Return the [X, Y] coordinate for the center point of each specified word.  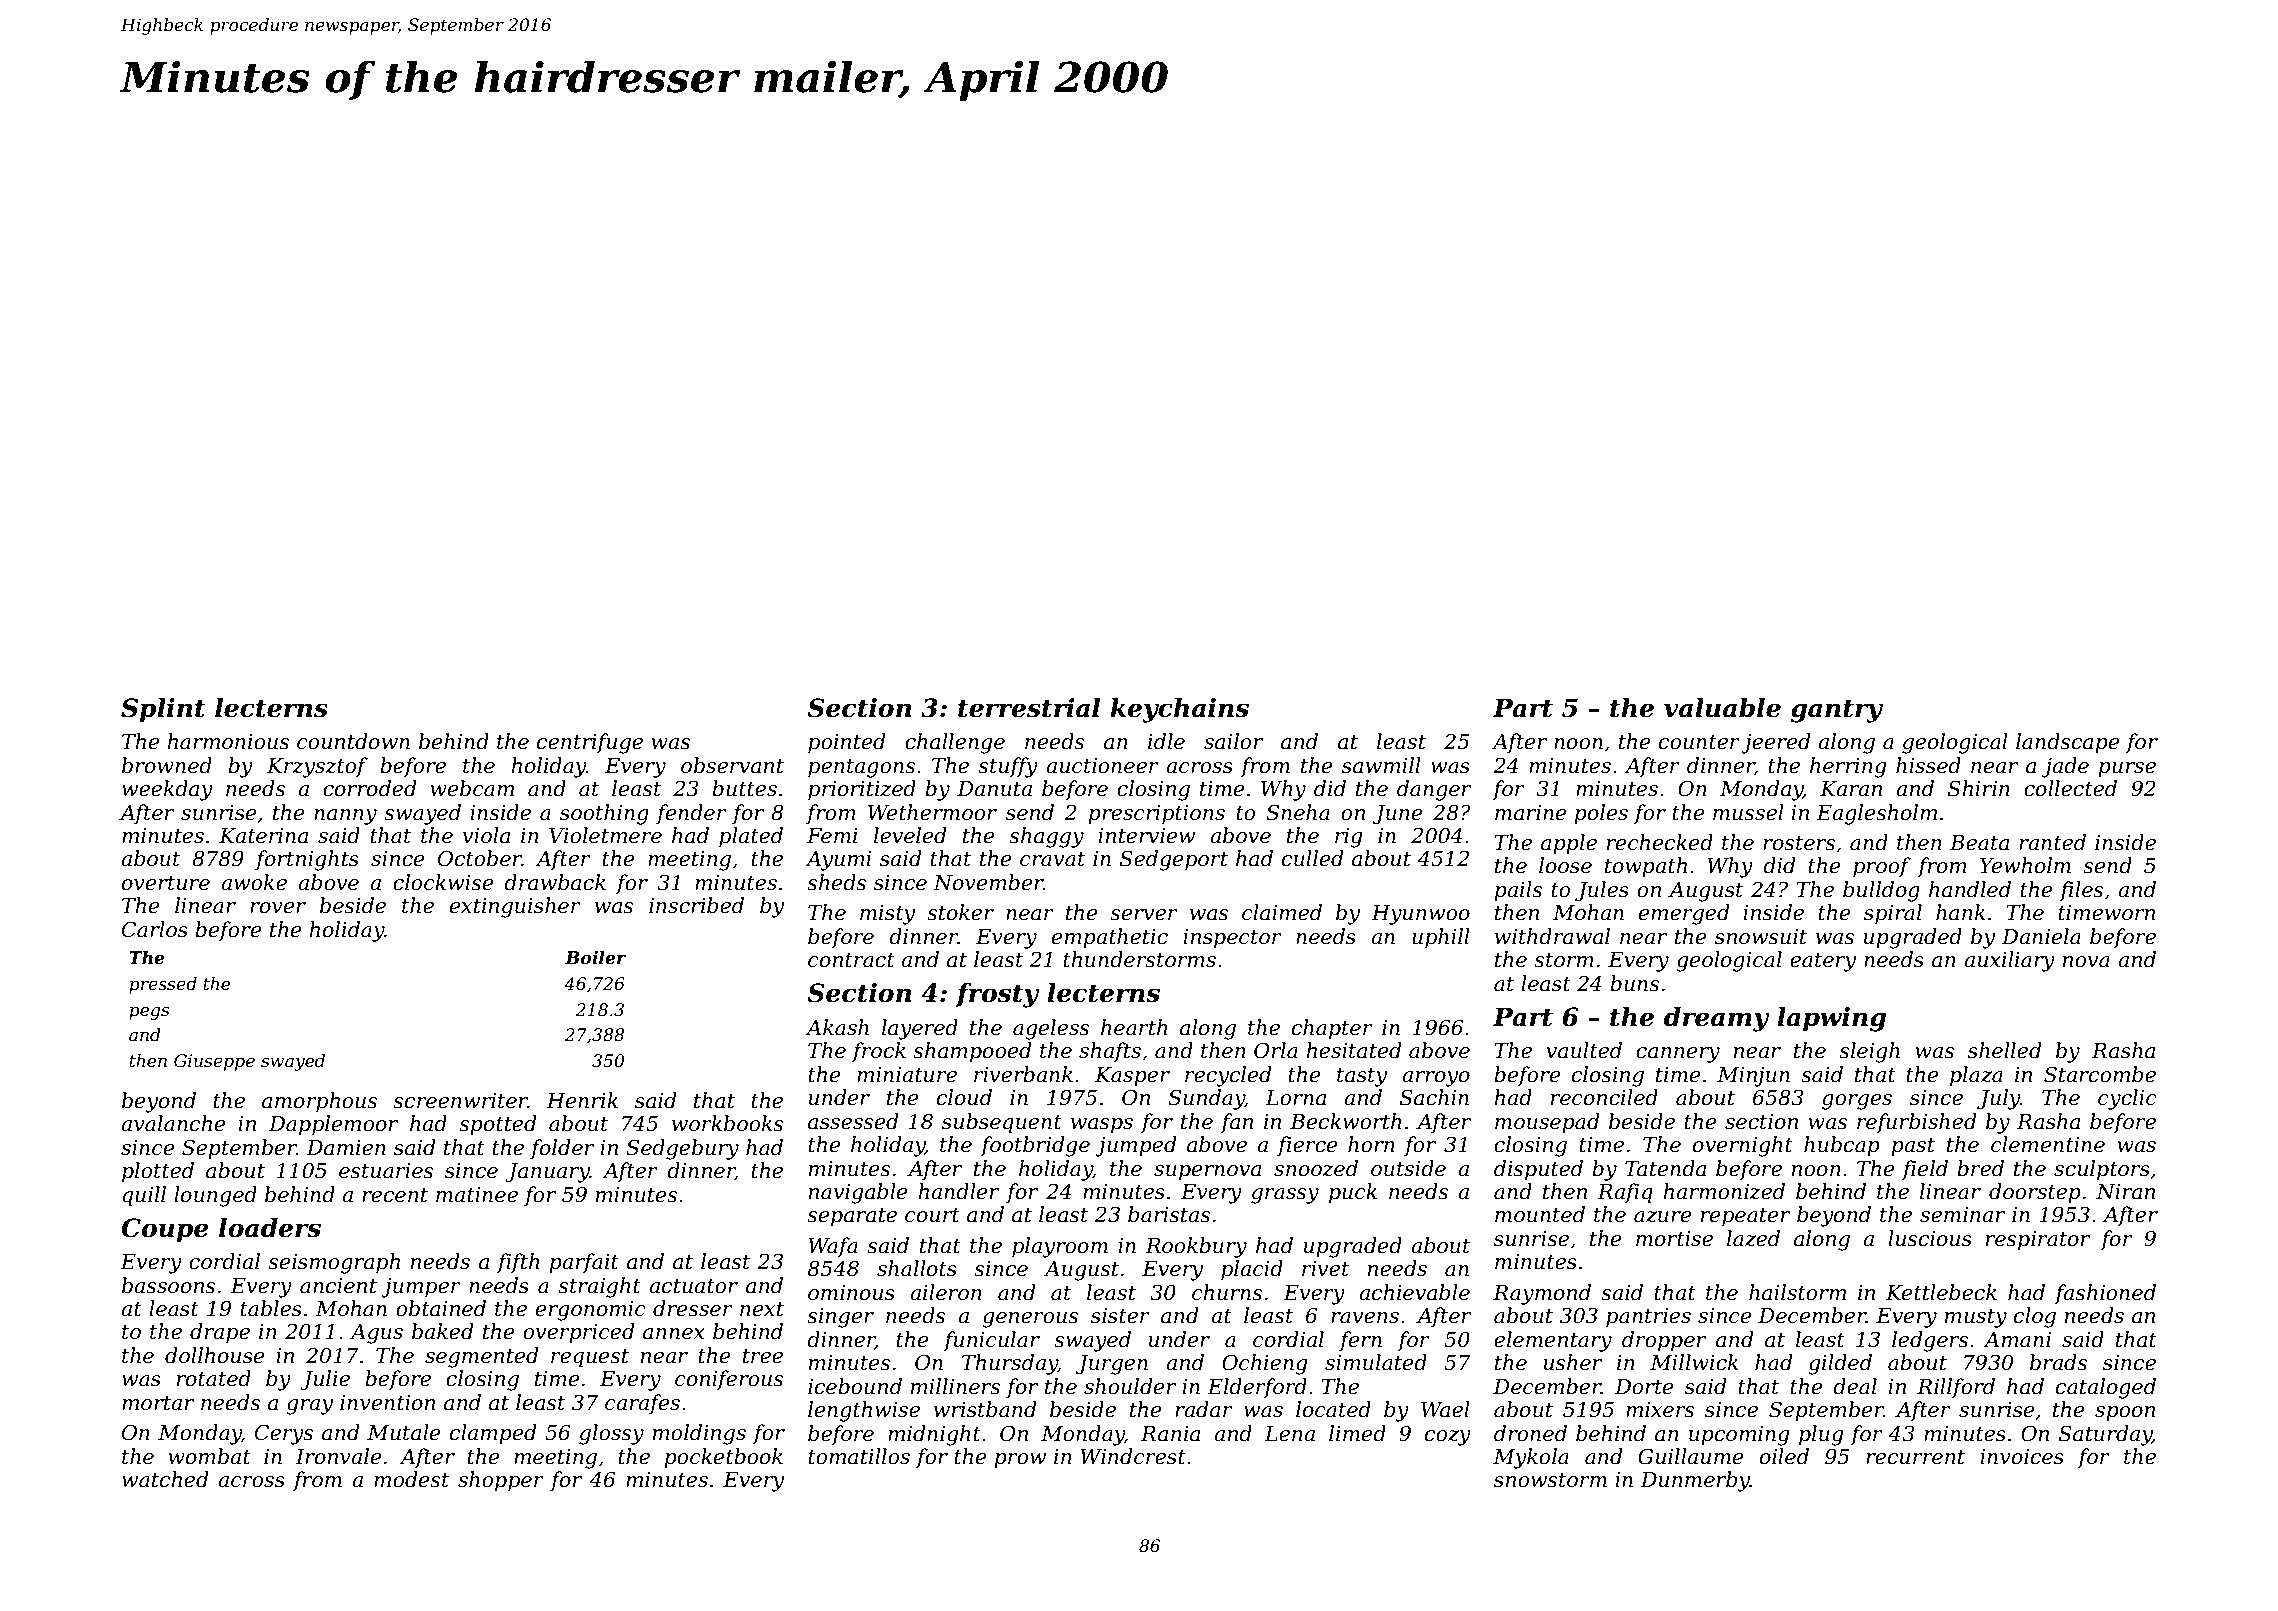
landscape [2068, 743]
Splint [163, 710]
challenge [955, 743]
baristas [1169, 1214]
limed [1357, 1433]
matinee [477, 1195]
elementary [1553, 1341]
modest [411, 1479]
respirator [2038, 1241]
